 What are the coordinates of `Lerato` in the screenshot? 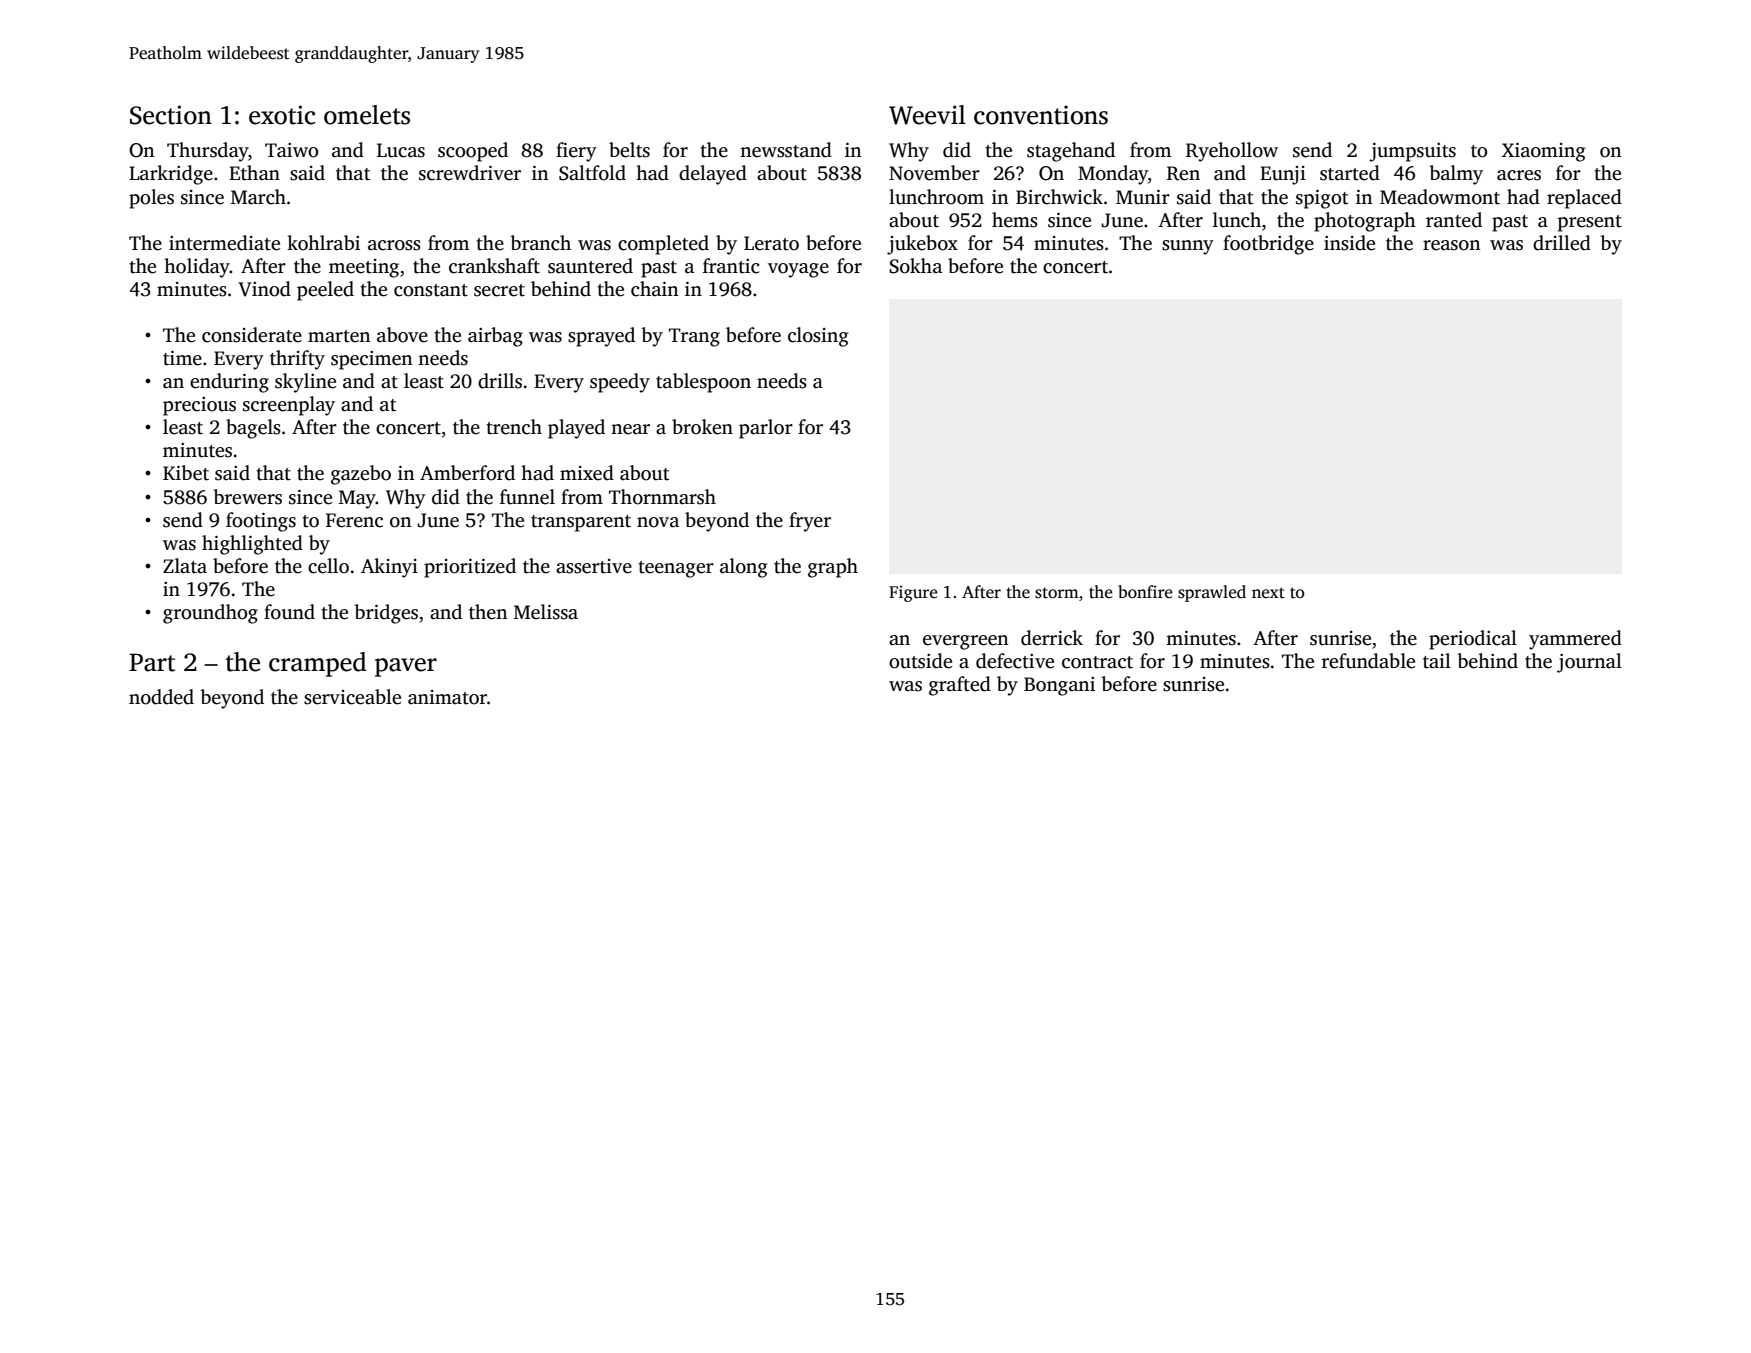 It's located at (771, 243).
